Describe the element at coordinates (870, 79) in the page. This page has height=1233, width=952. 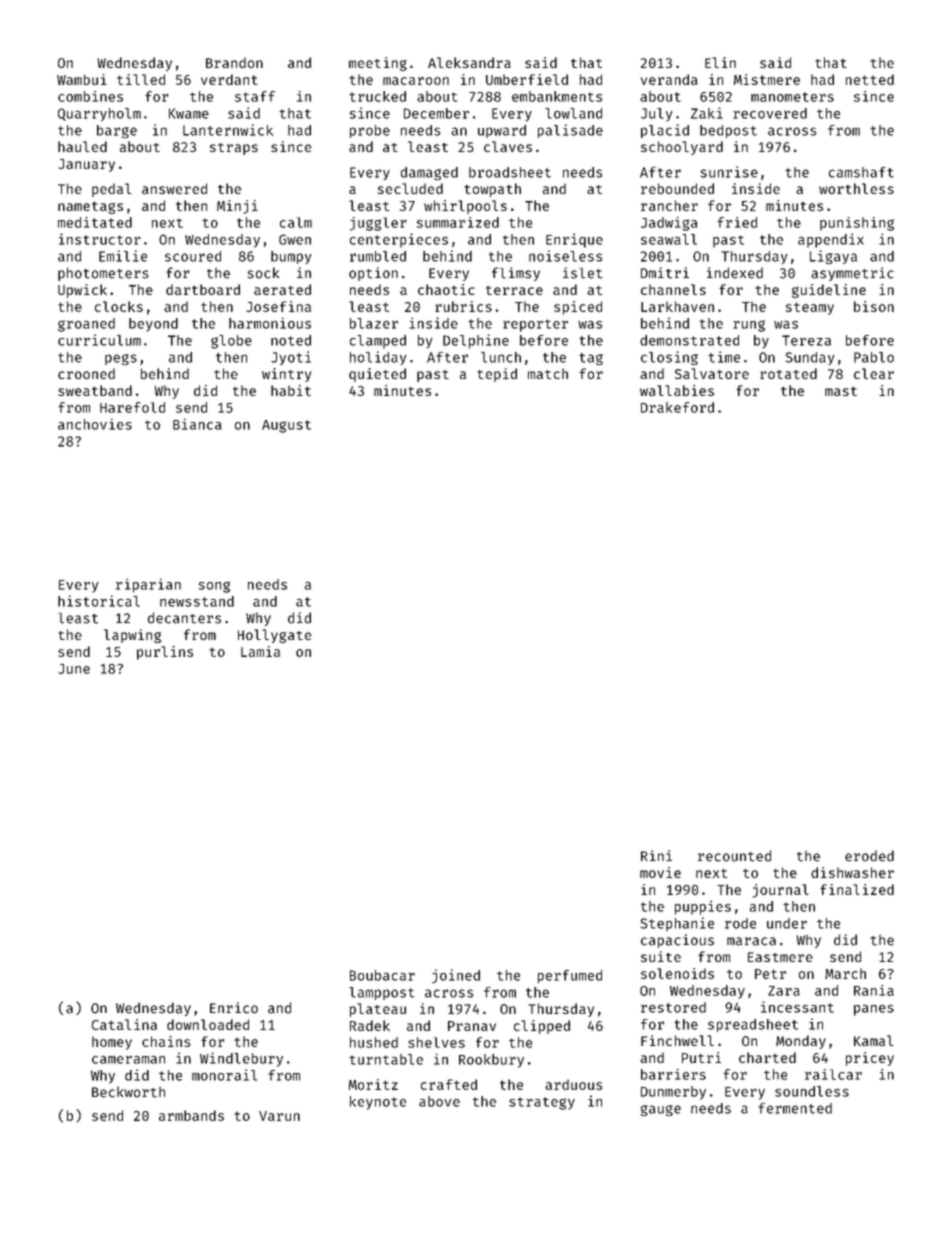
I see `netted` at that location.
